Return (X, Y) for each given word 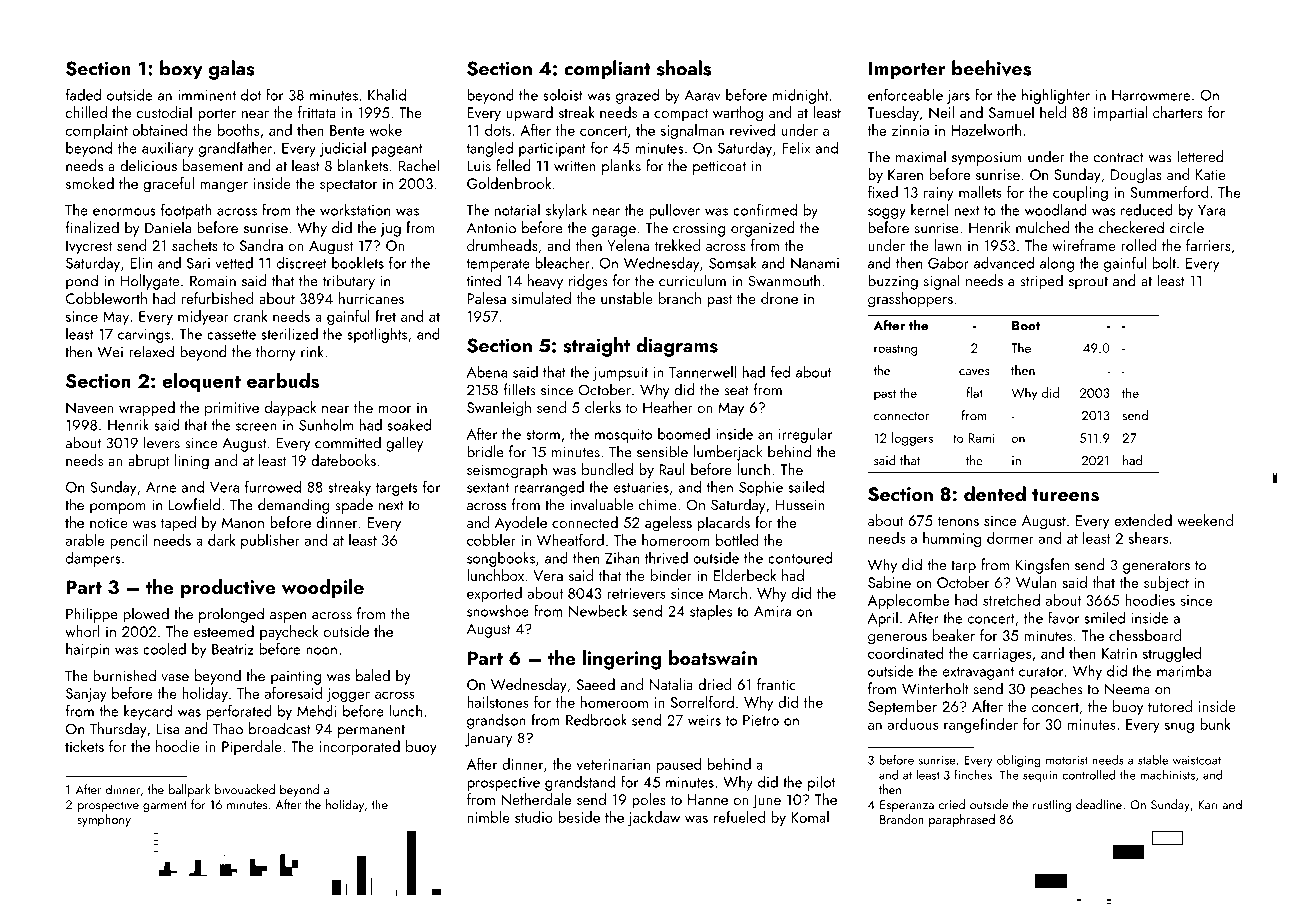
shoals (684, 68)
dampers (93, 559)
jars (958, 97)
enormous (124, 212)
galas (232, 70)
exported (494, 594)
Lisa (168, 729)
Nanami (815, 263)
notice (109, 522)
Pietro (761, 720)
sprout (1088, 283)
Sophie (761, 488)
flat (975, 392)
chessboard (1145, 635)
